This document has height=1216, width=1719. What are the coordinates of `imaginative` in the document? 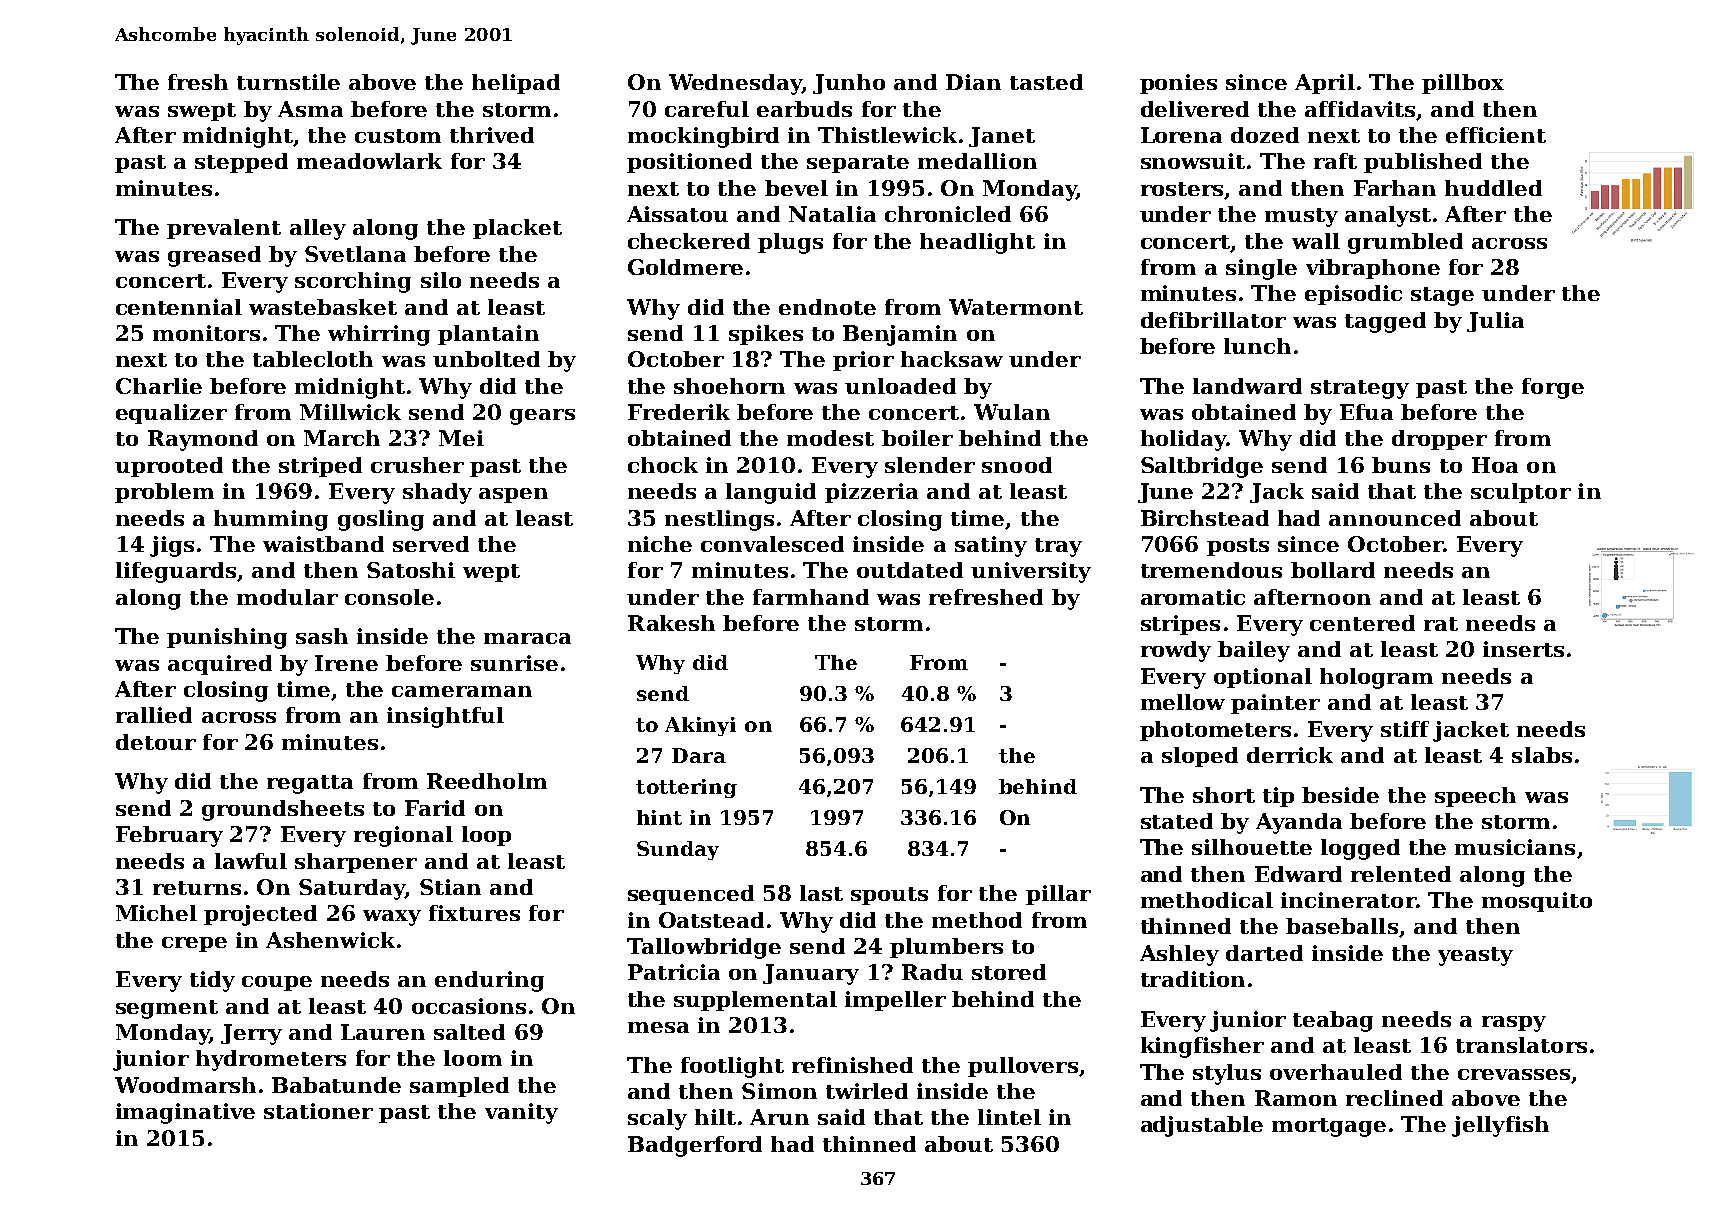 It's located at (185, 1113).
